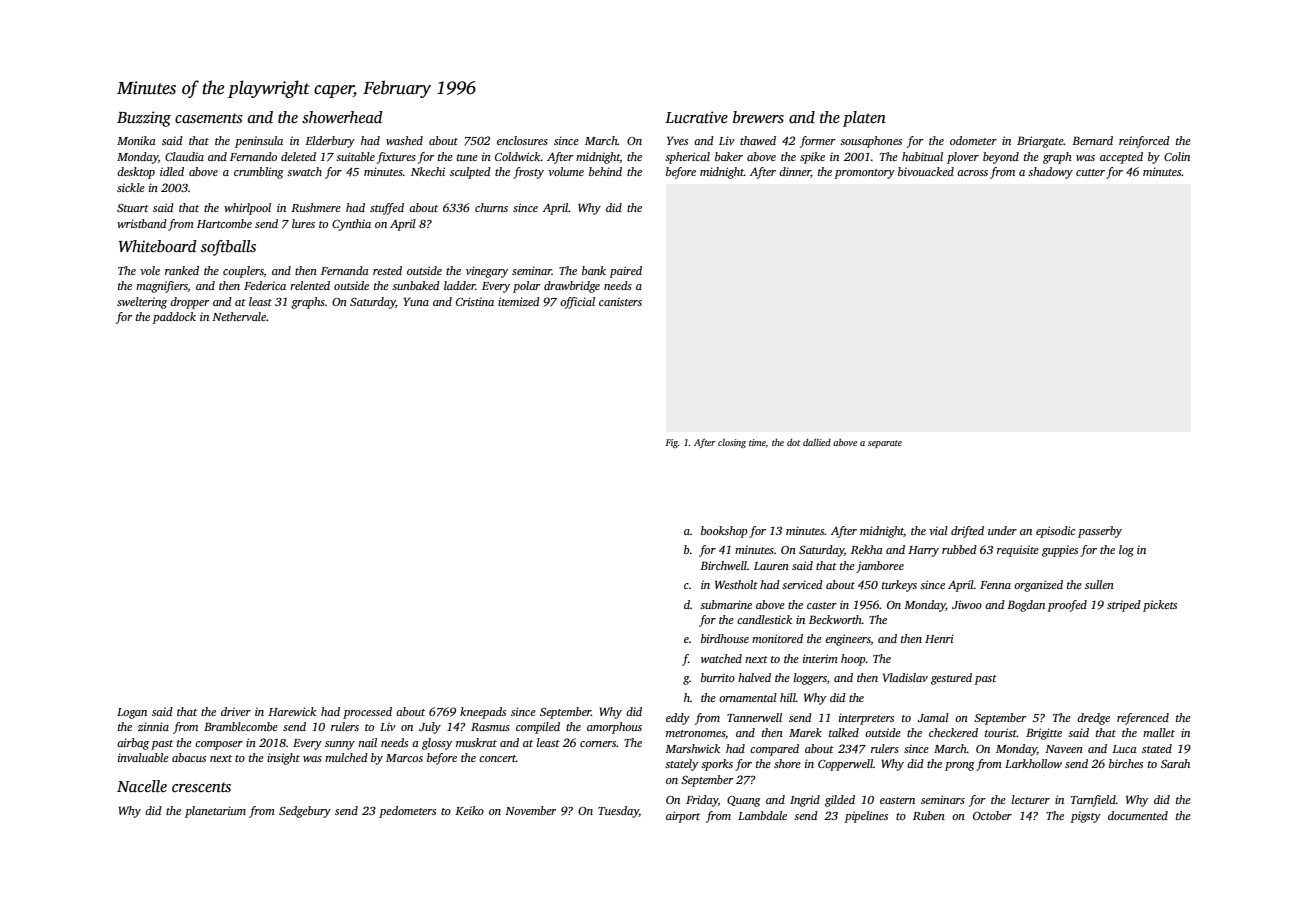  I want to click on paired, so click(625, 272).
